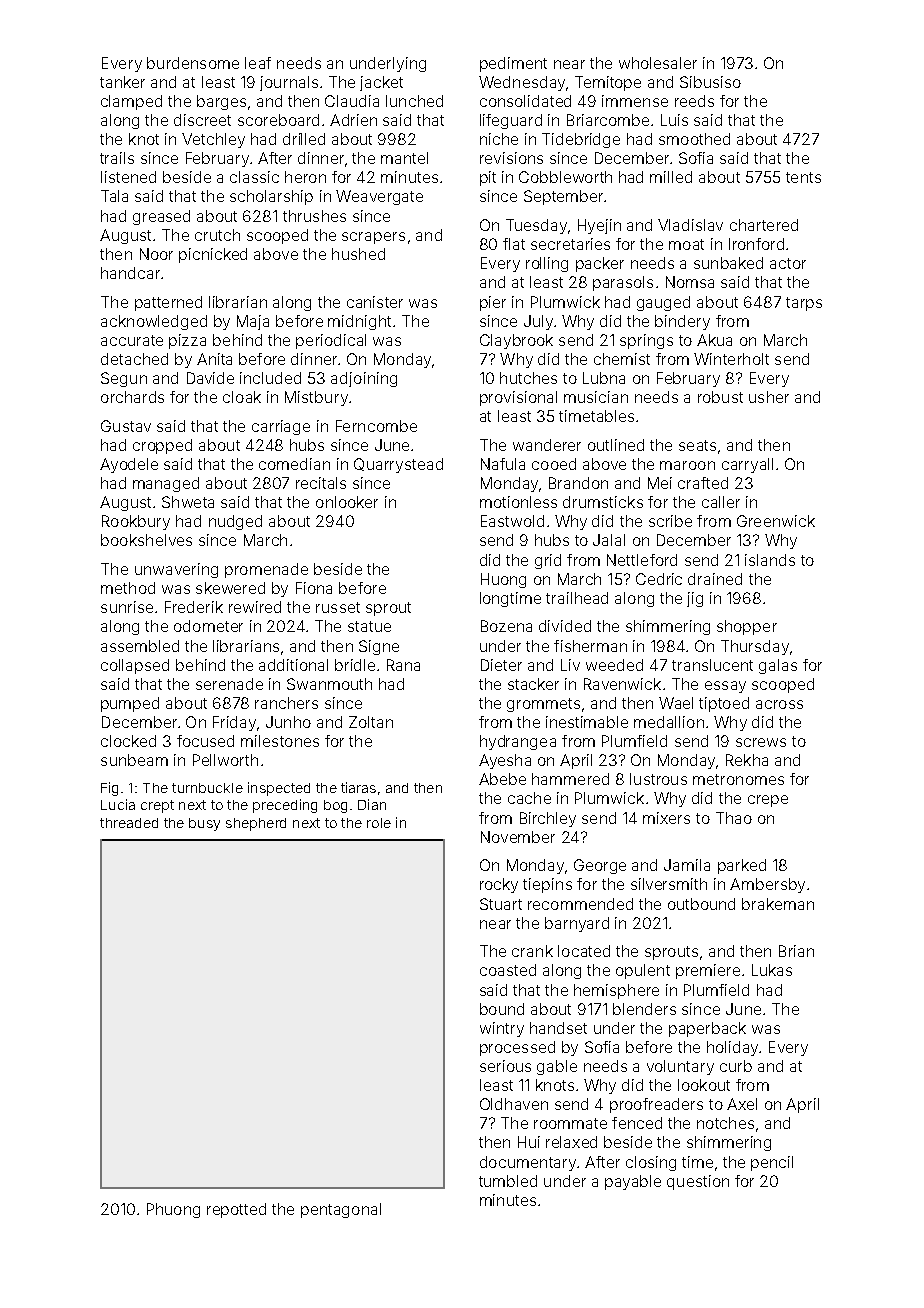 The image size is (924, 1308). What do you see at coordinates (508, 970) in the screenshot?
I see `coasted` at bounding box center [508, 970].
